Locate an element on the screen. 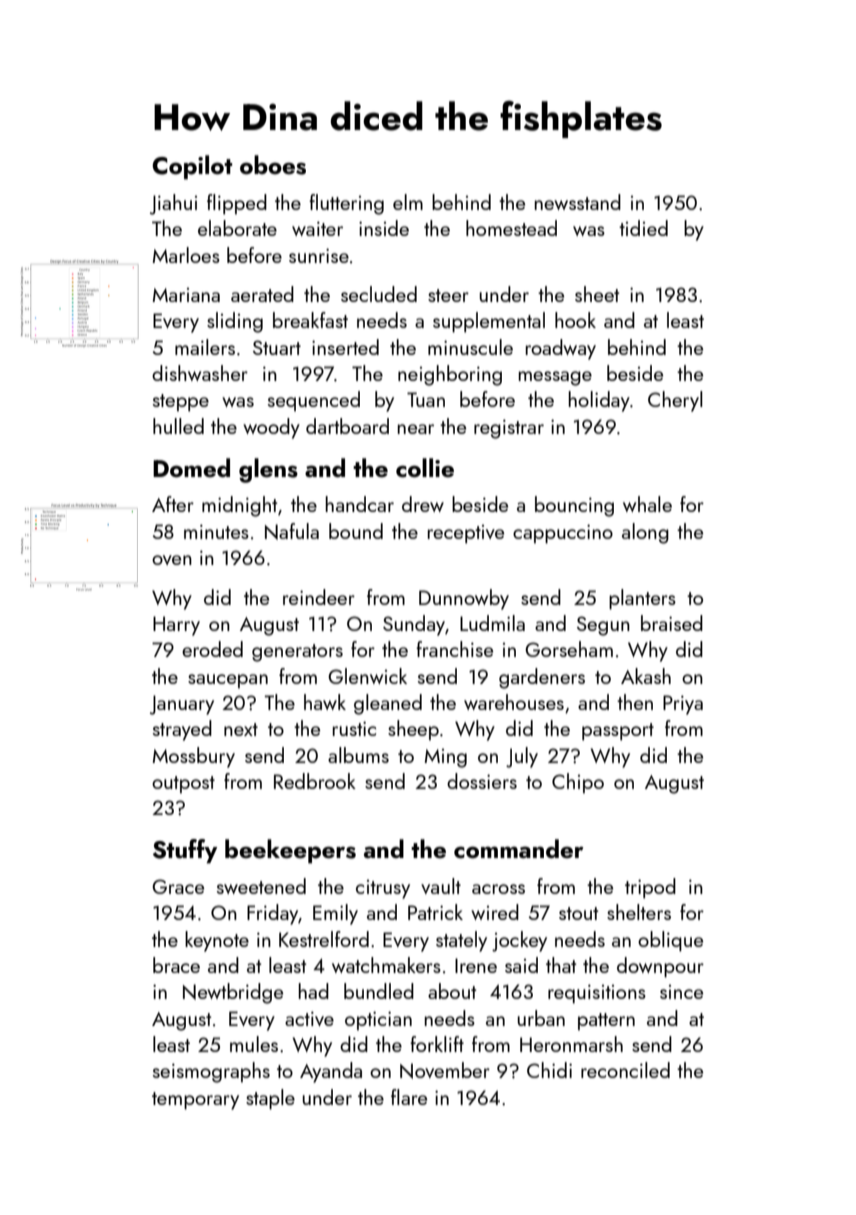 The image size is (856, 1215). tripod is located at coordinates (650, 888).
